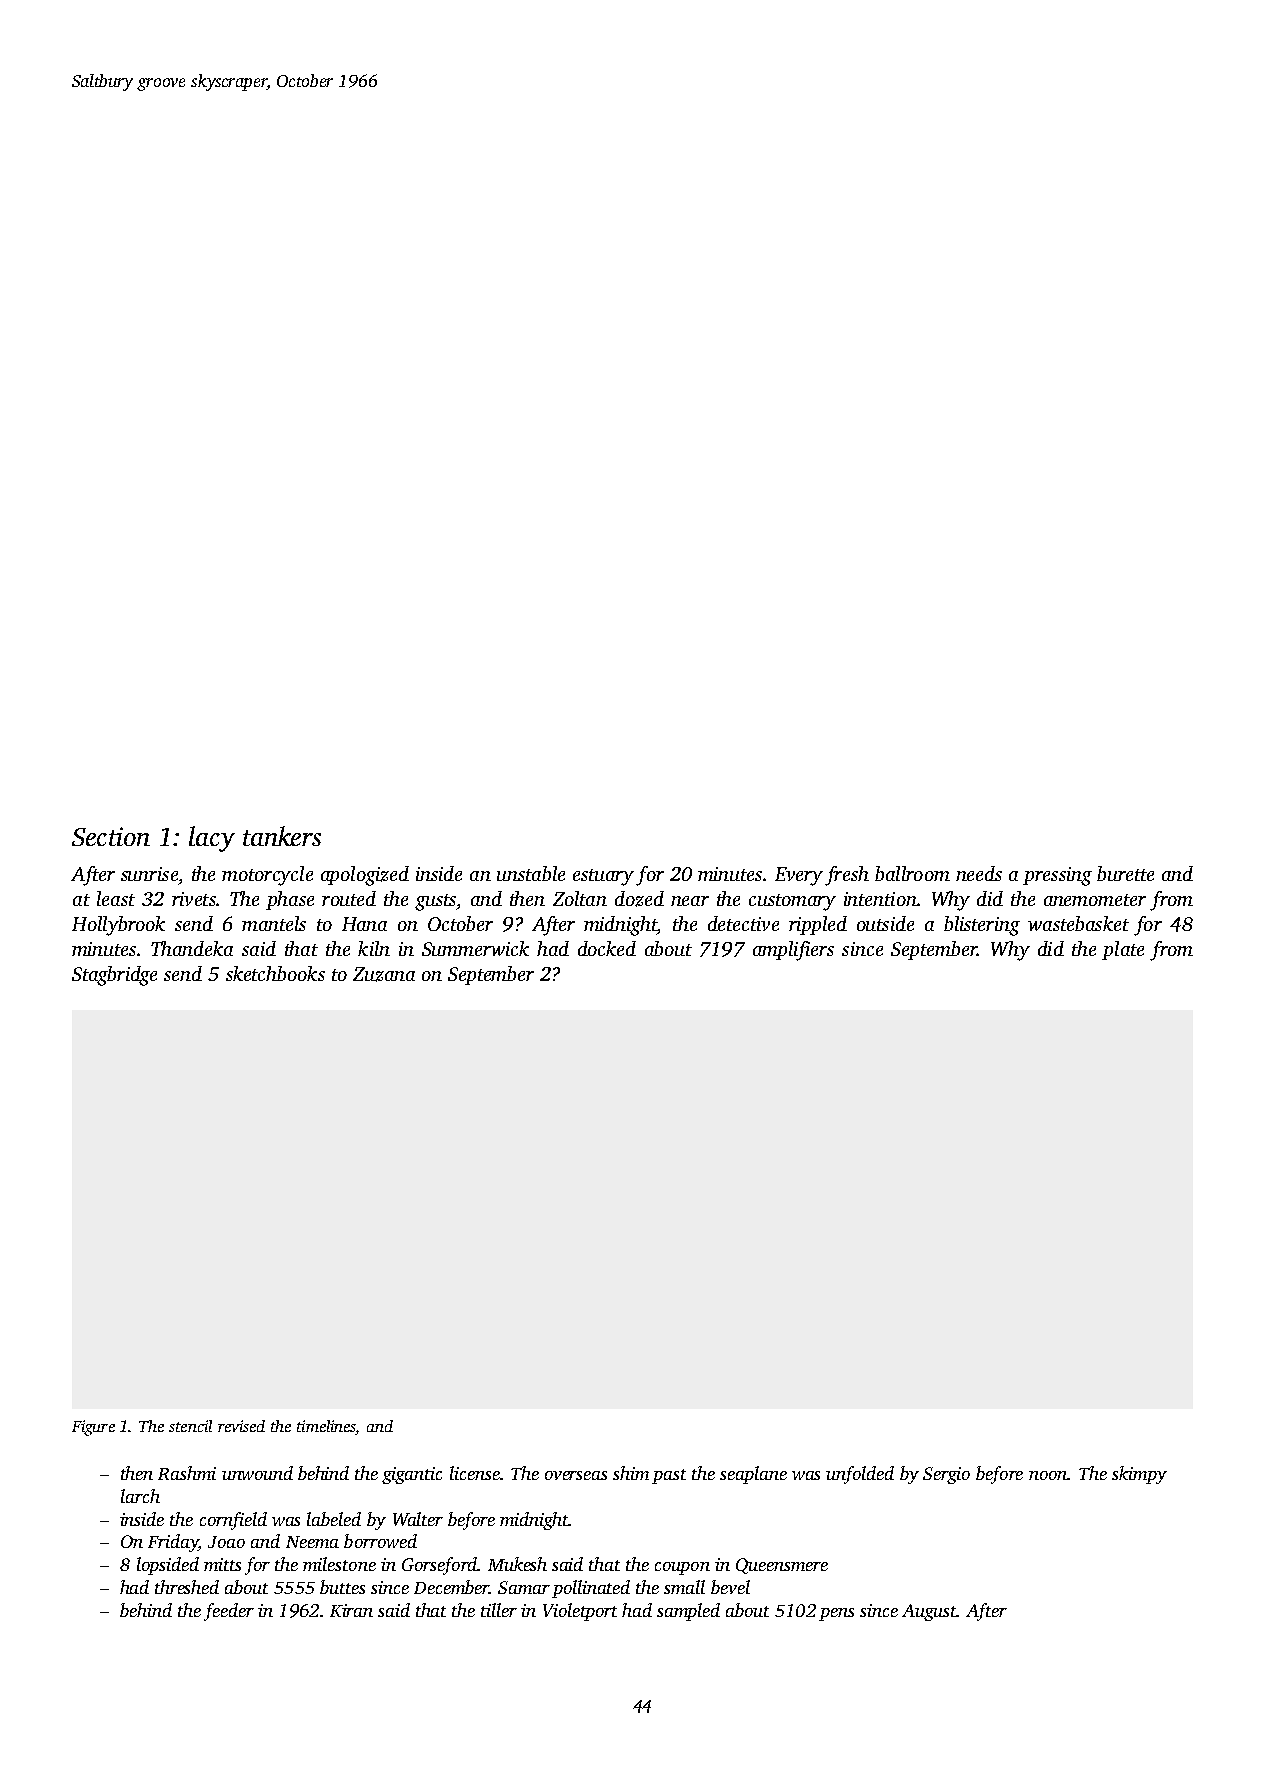  Describe the element at coordinates (384, 974) in the screenshot. I see `Zuzana` at that location.
